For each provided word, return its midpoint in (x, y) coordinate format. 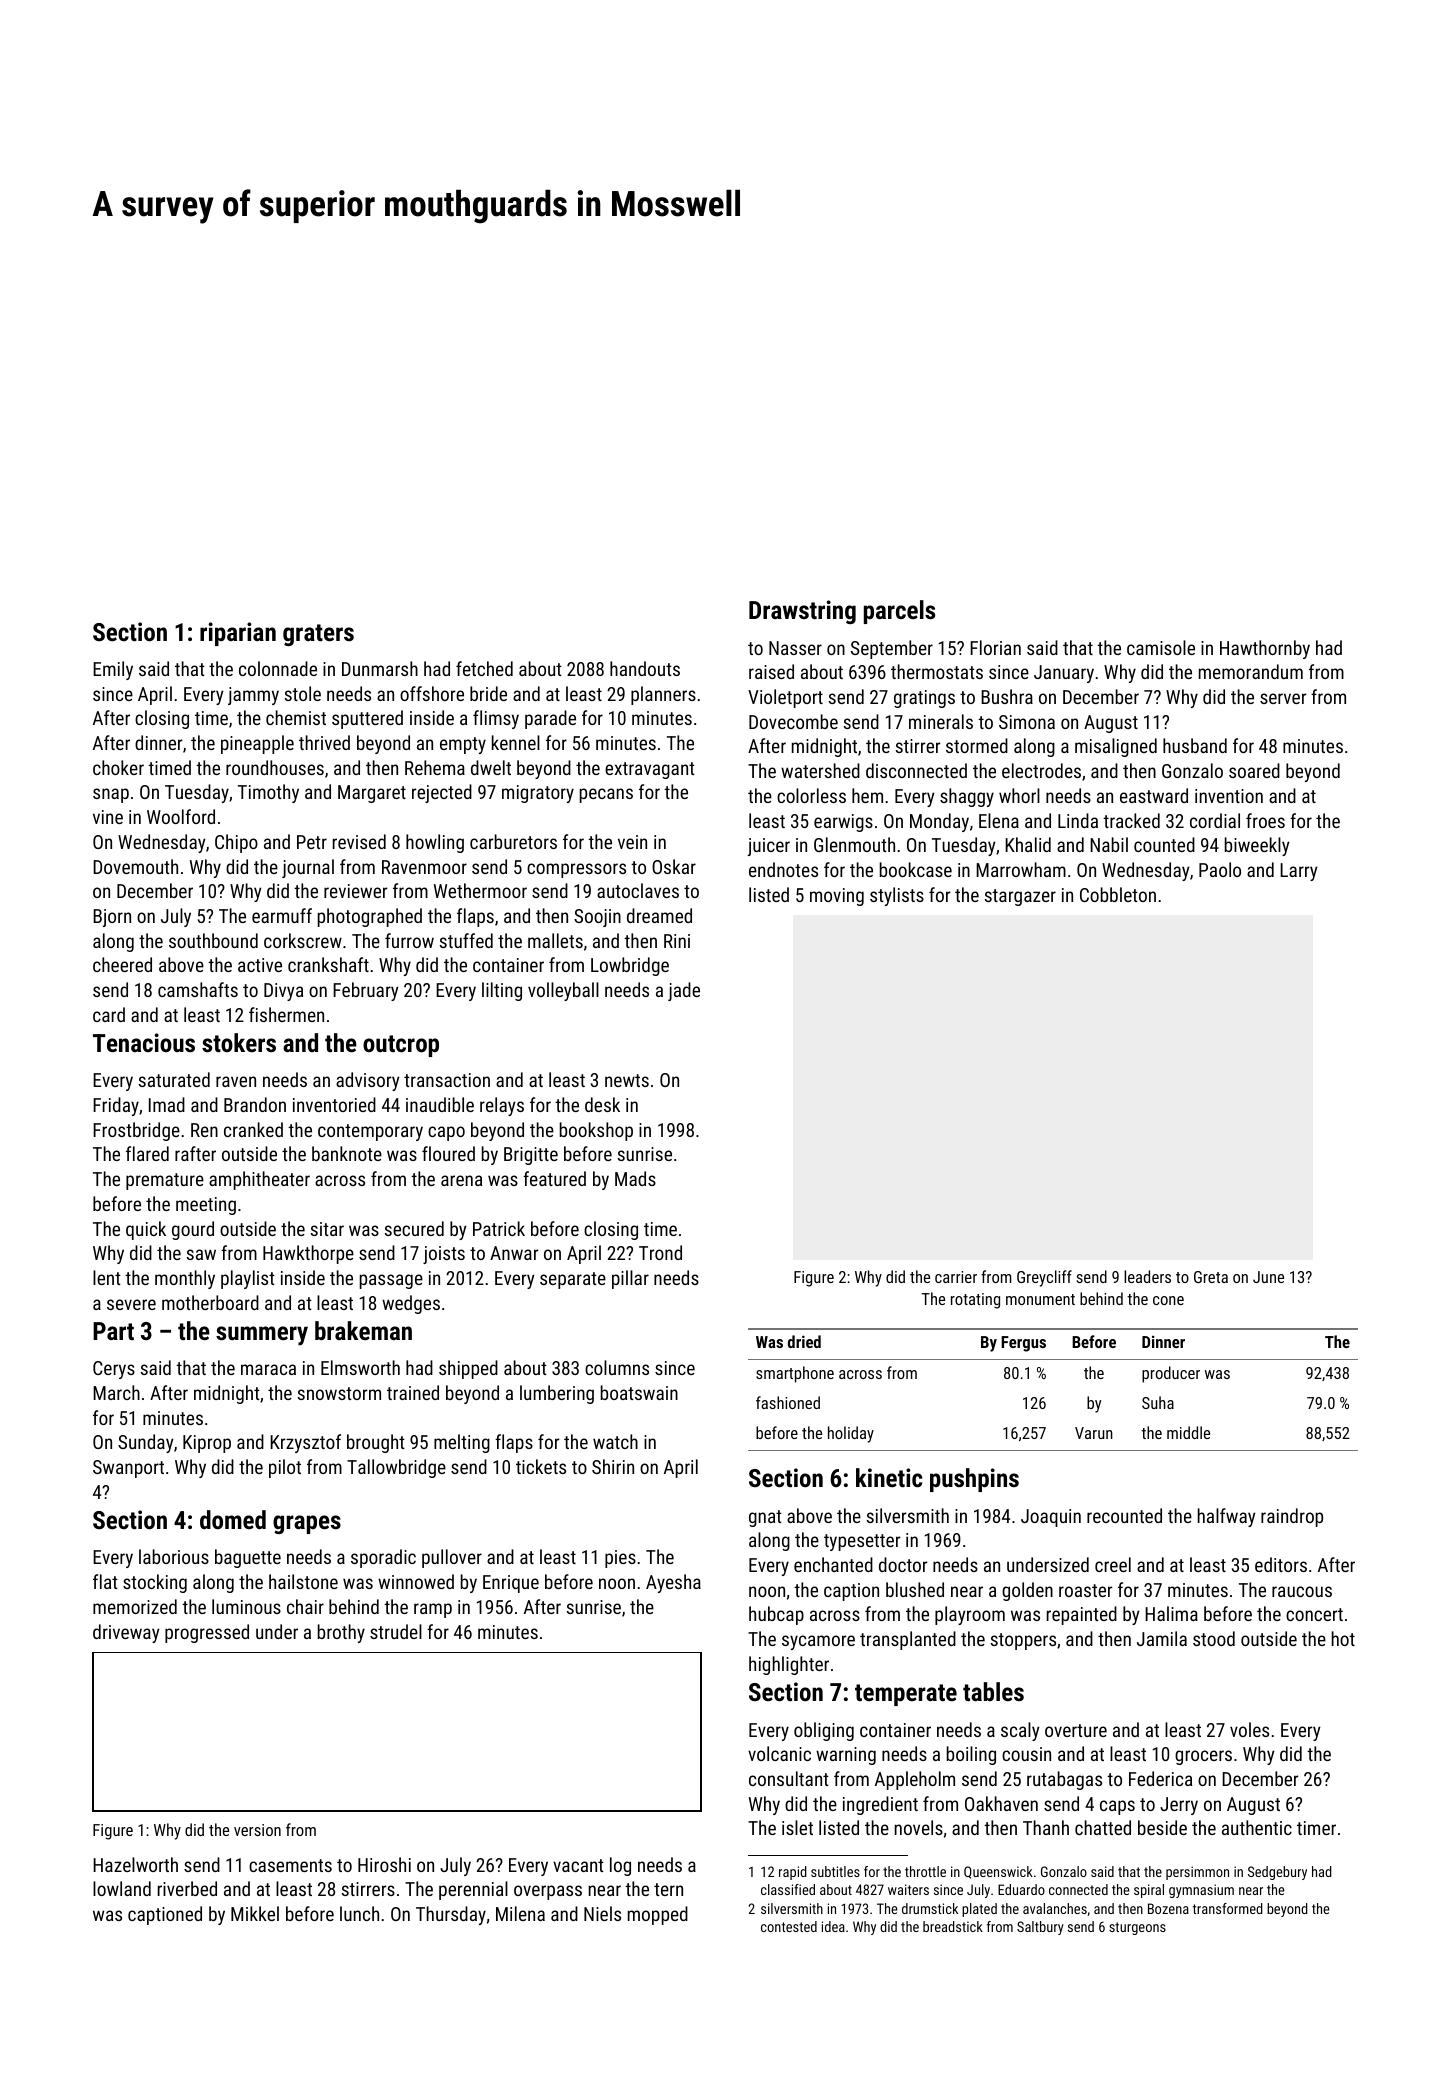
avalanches (1055, 1908)
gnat (765, 1518)
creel (1113, 1564)
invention (1229, 796)
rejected (442, 793)
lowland (122, 1888)
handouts (645, 668)
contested (789, 1926)
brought (376, 1443)
